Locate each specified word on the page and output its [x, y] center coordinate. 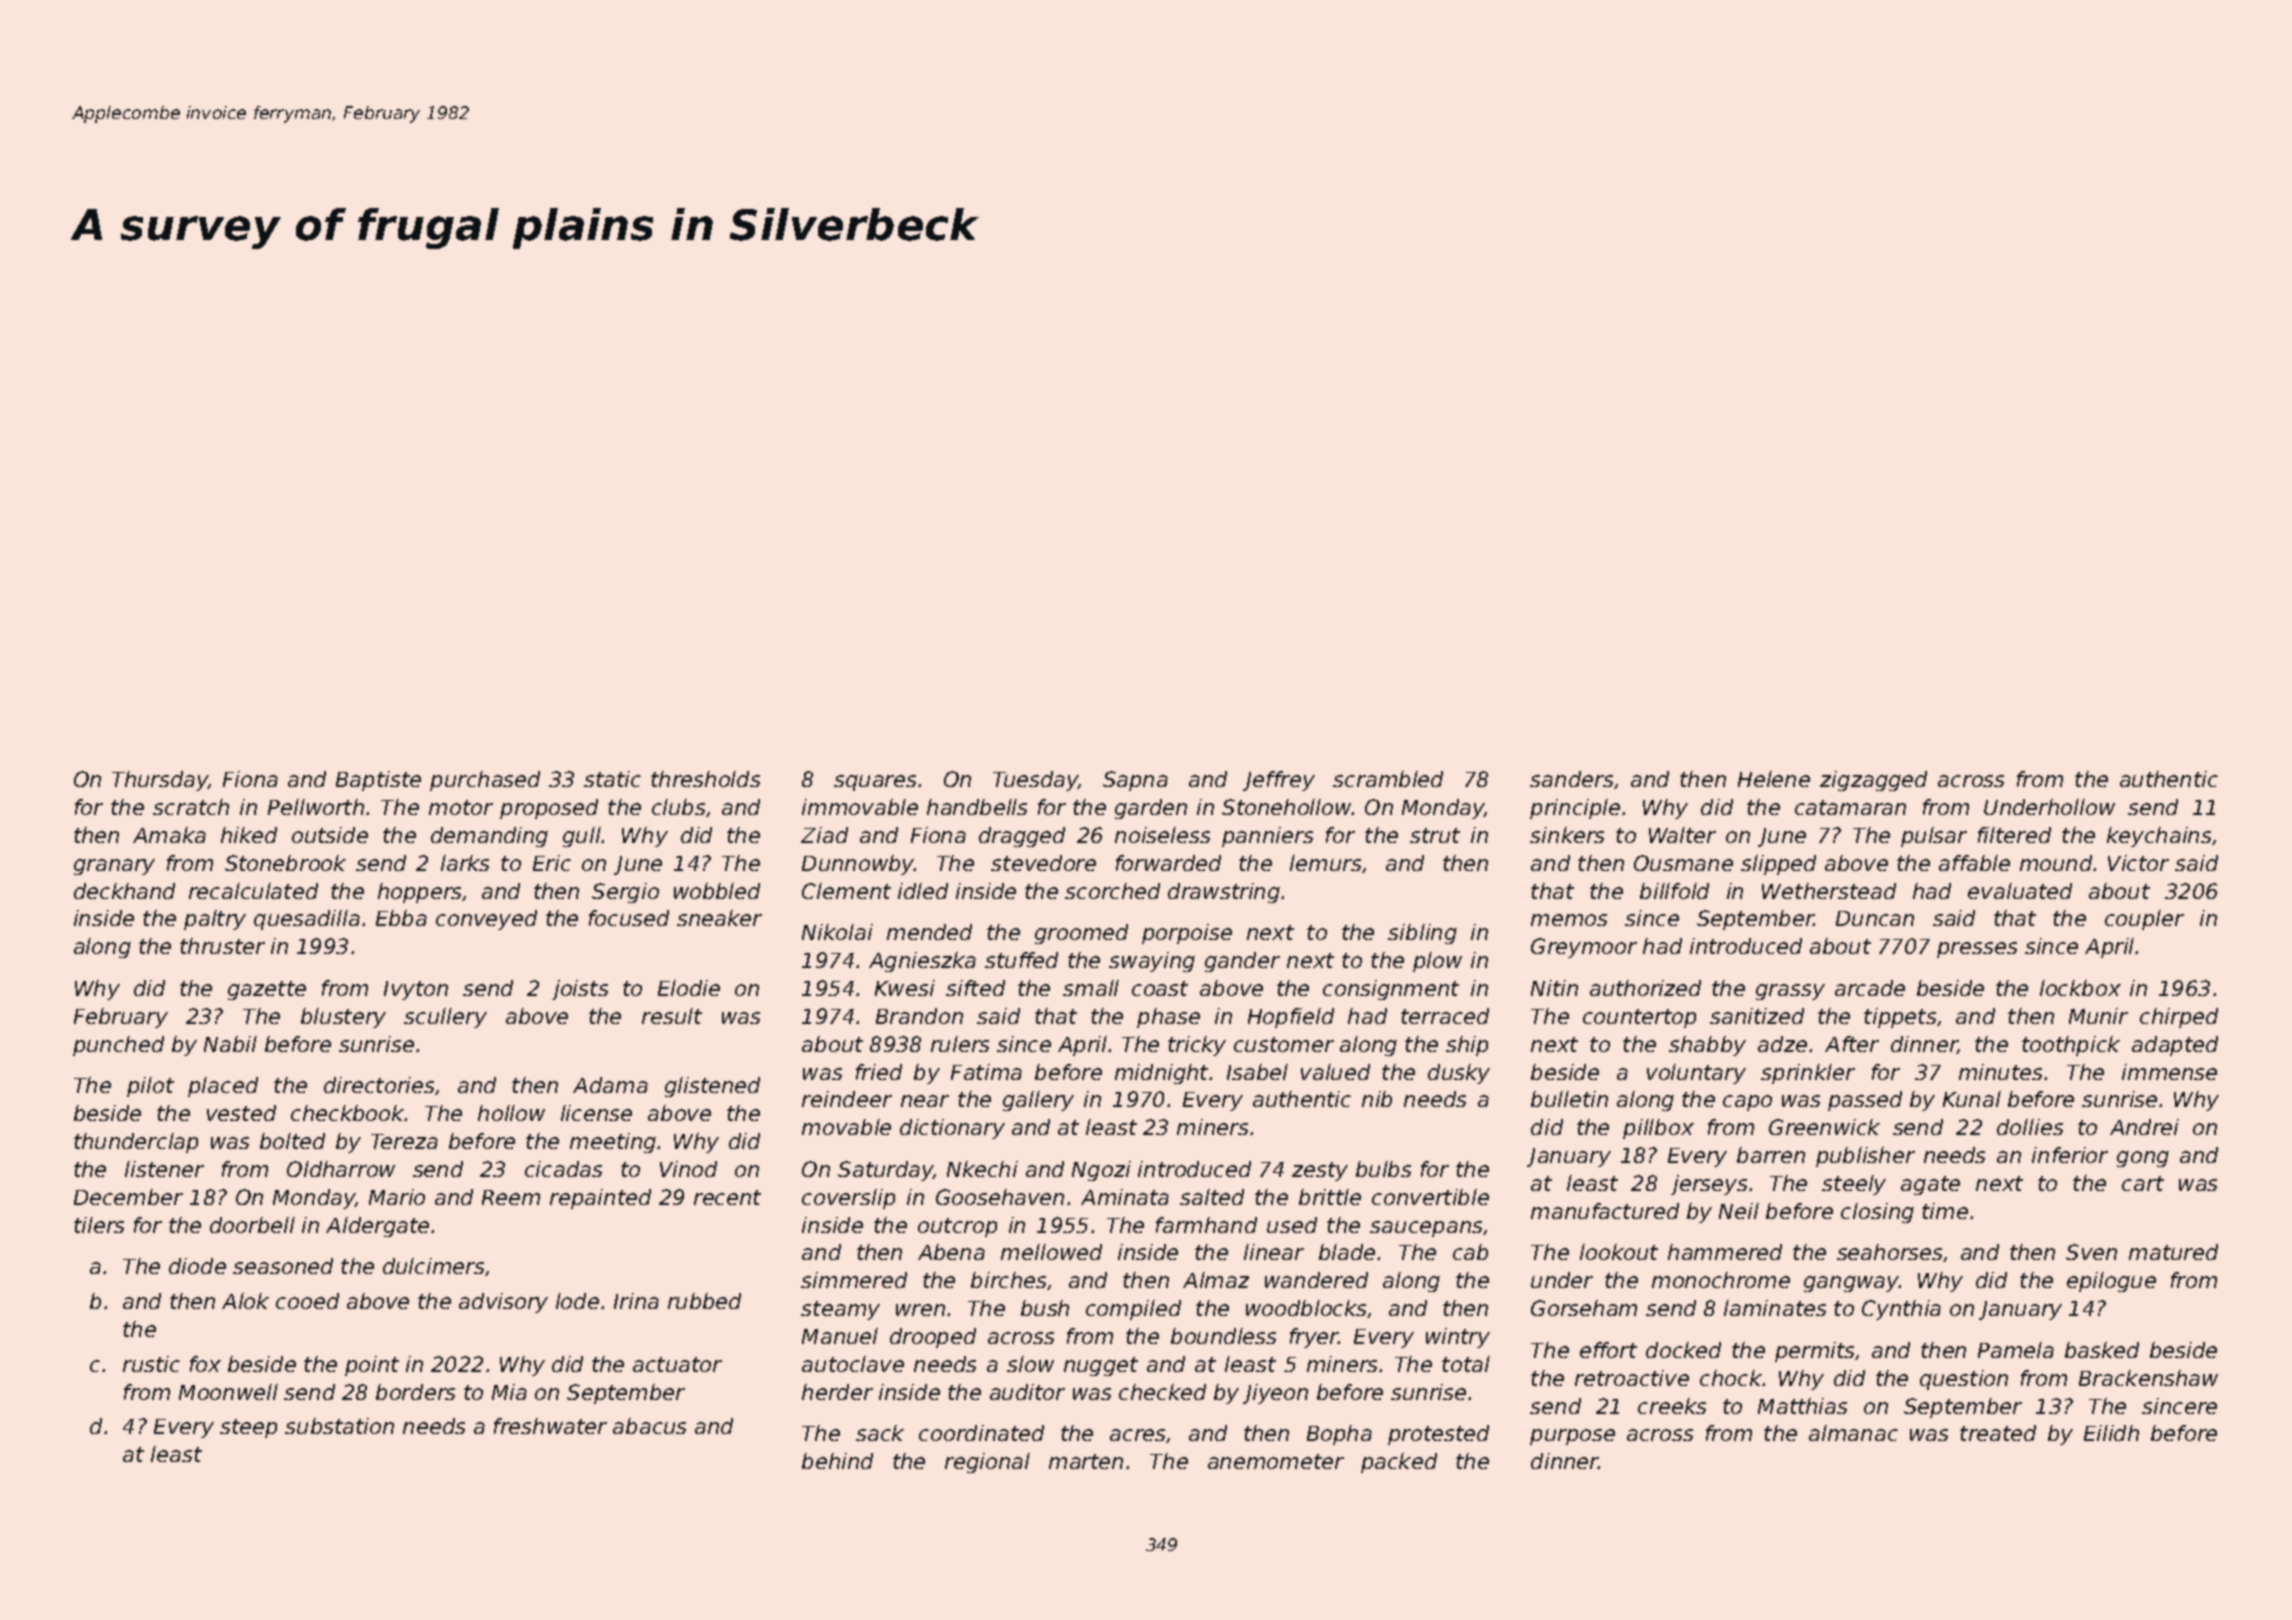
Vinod [688, 1169]
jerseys [1709, 1185]
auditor [1027, 1392]
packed [1399, 1463]
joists [580, 990]
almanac [1853, 1433]
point [372, 1366]
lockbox [2080, 988]
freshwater [550, 1426]
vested [241, 1113]
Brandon [919, 1016]
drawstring [1224, 893]
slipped [1778, 865]
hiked [249, 835]
